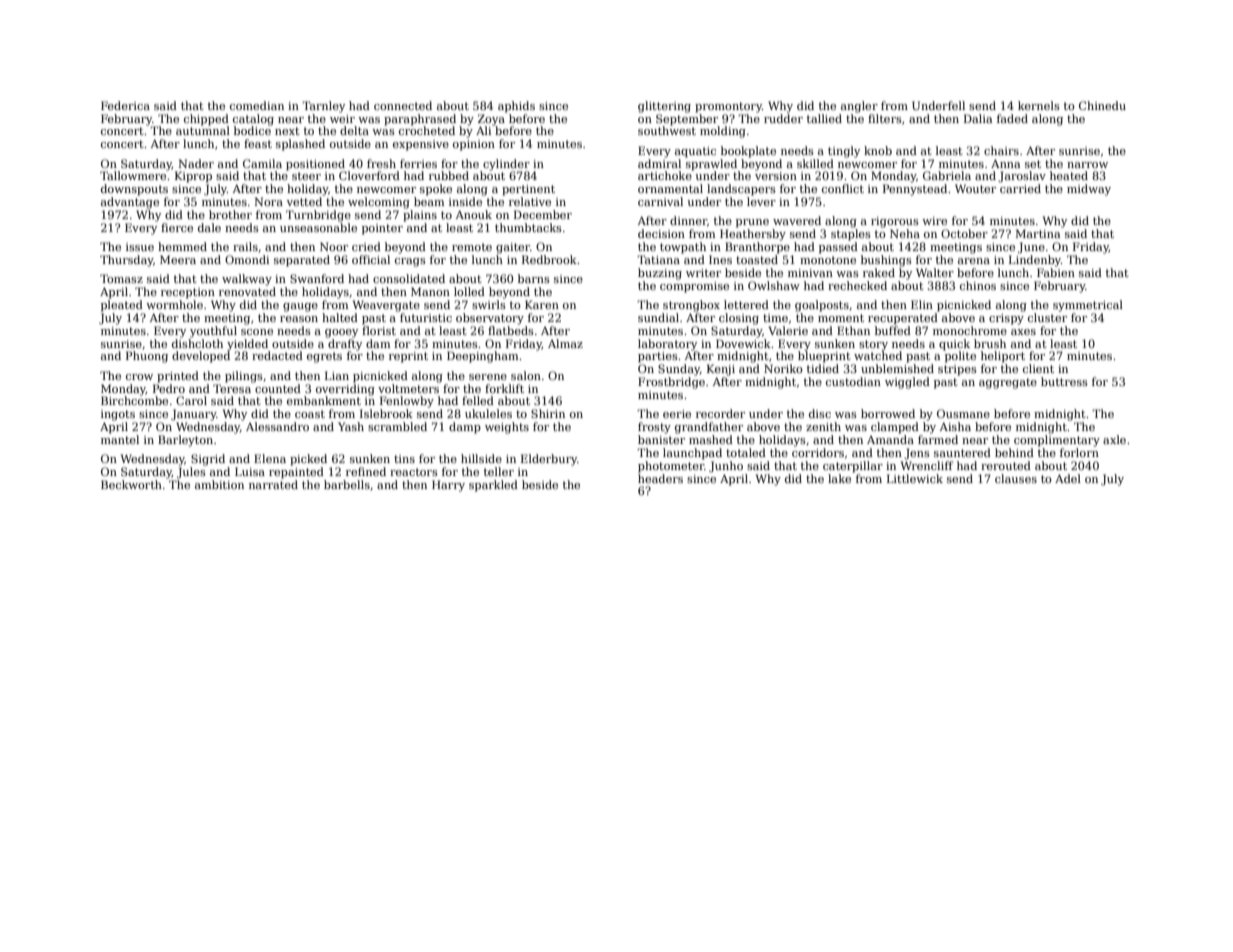  Describe the element at coordinates (534, 278) in the screenshot. I see `barns` at that location.
